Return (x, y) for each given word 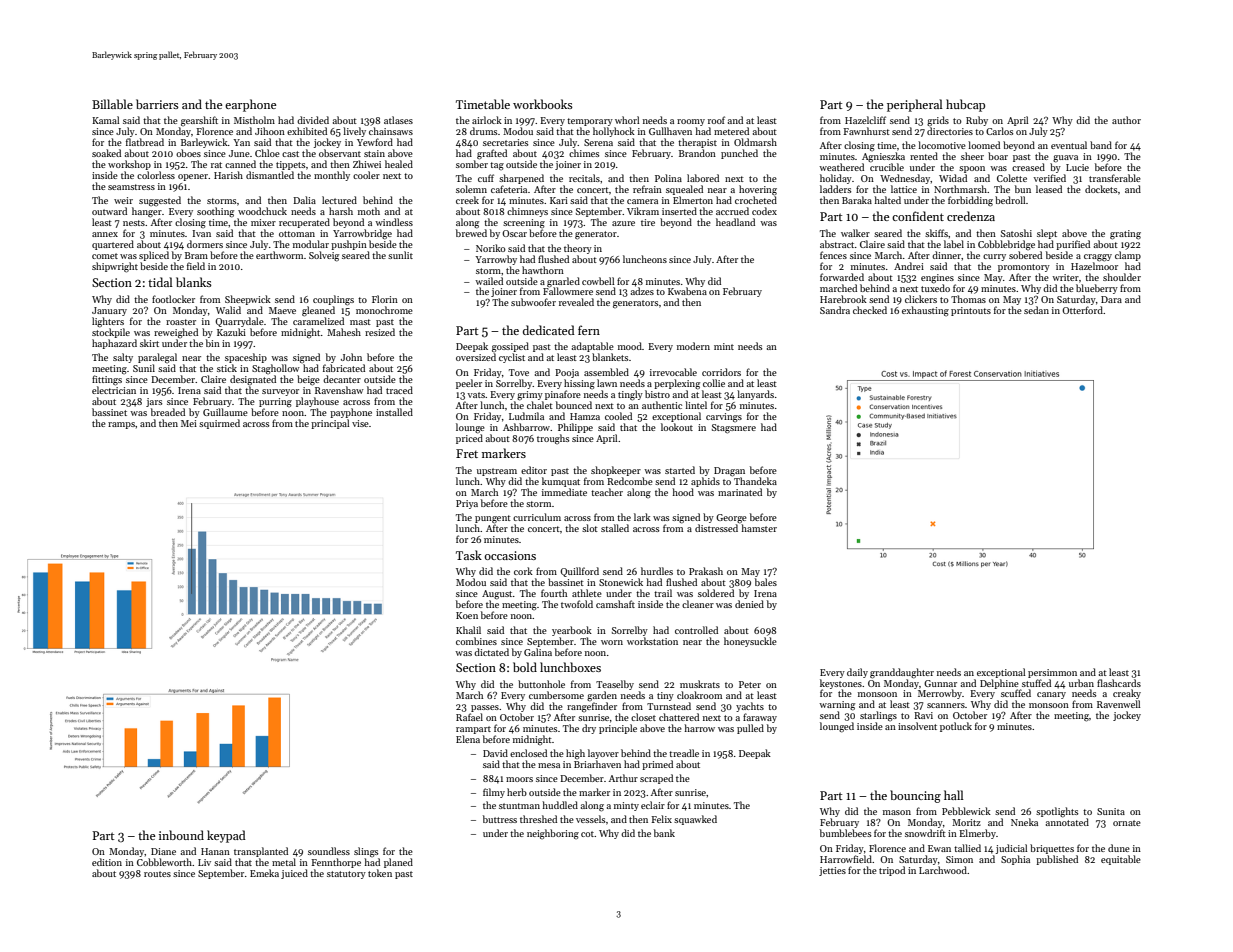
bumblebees (845, 833)
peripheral (915, 105)
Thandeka (755, 481)
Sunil (144, 368)
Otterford (1082, 310)
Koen (467, 615)
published (1057, 860)
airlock (487, 120)
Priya (467, 504)
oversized (476, 357)
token (380, 873)
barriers (157, 104)
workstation (652, 641)
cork (523, 571)
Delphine (999, 684)
